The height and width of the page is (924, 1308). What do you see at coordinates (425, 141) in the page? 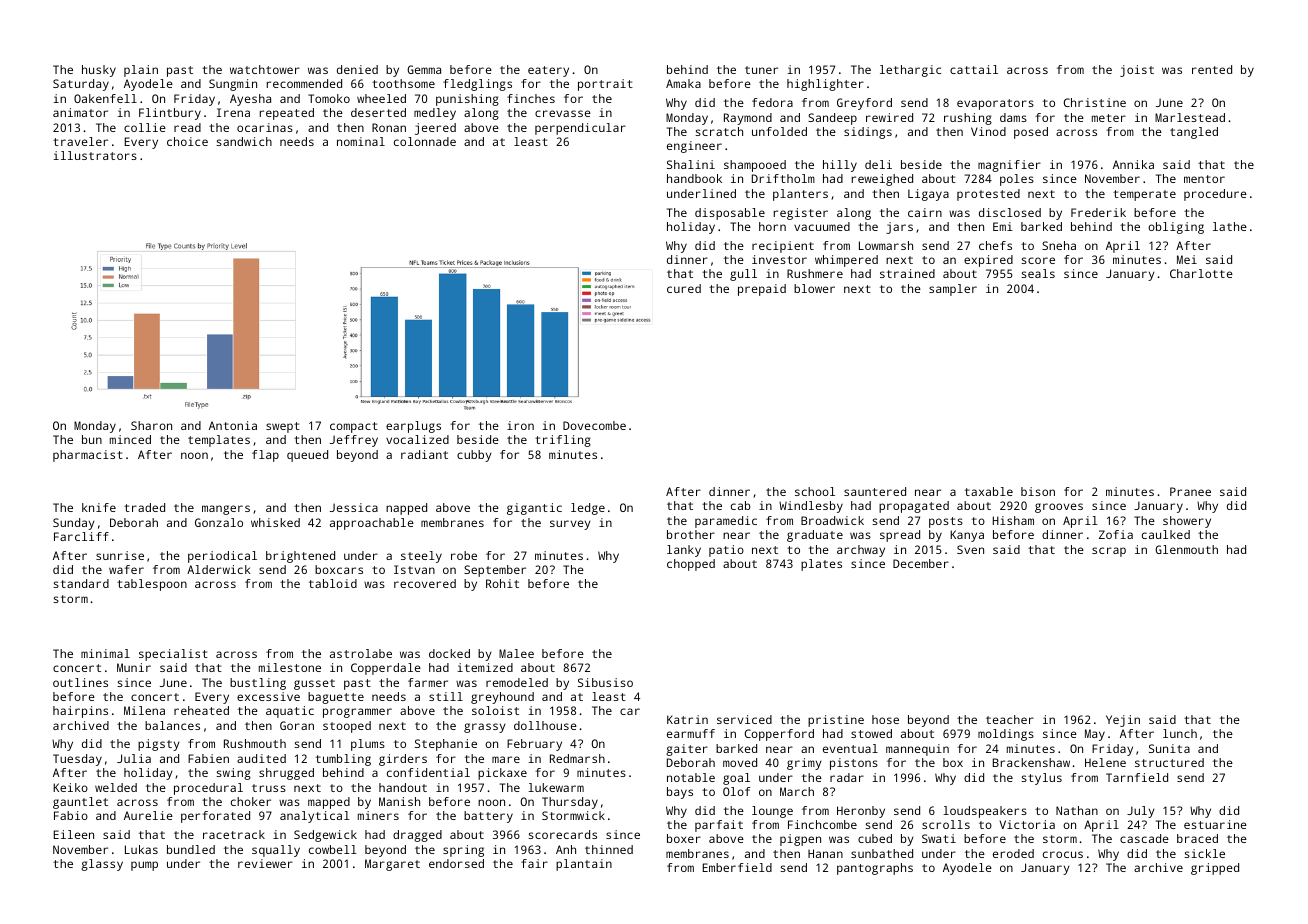
I see `colonnade` at bounding box center [425, 141].
